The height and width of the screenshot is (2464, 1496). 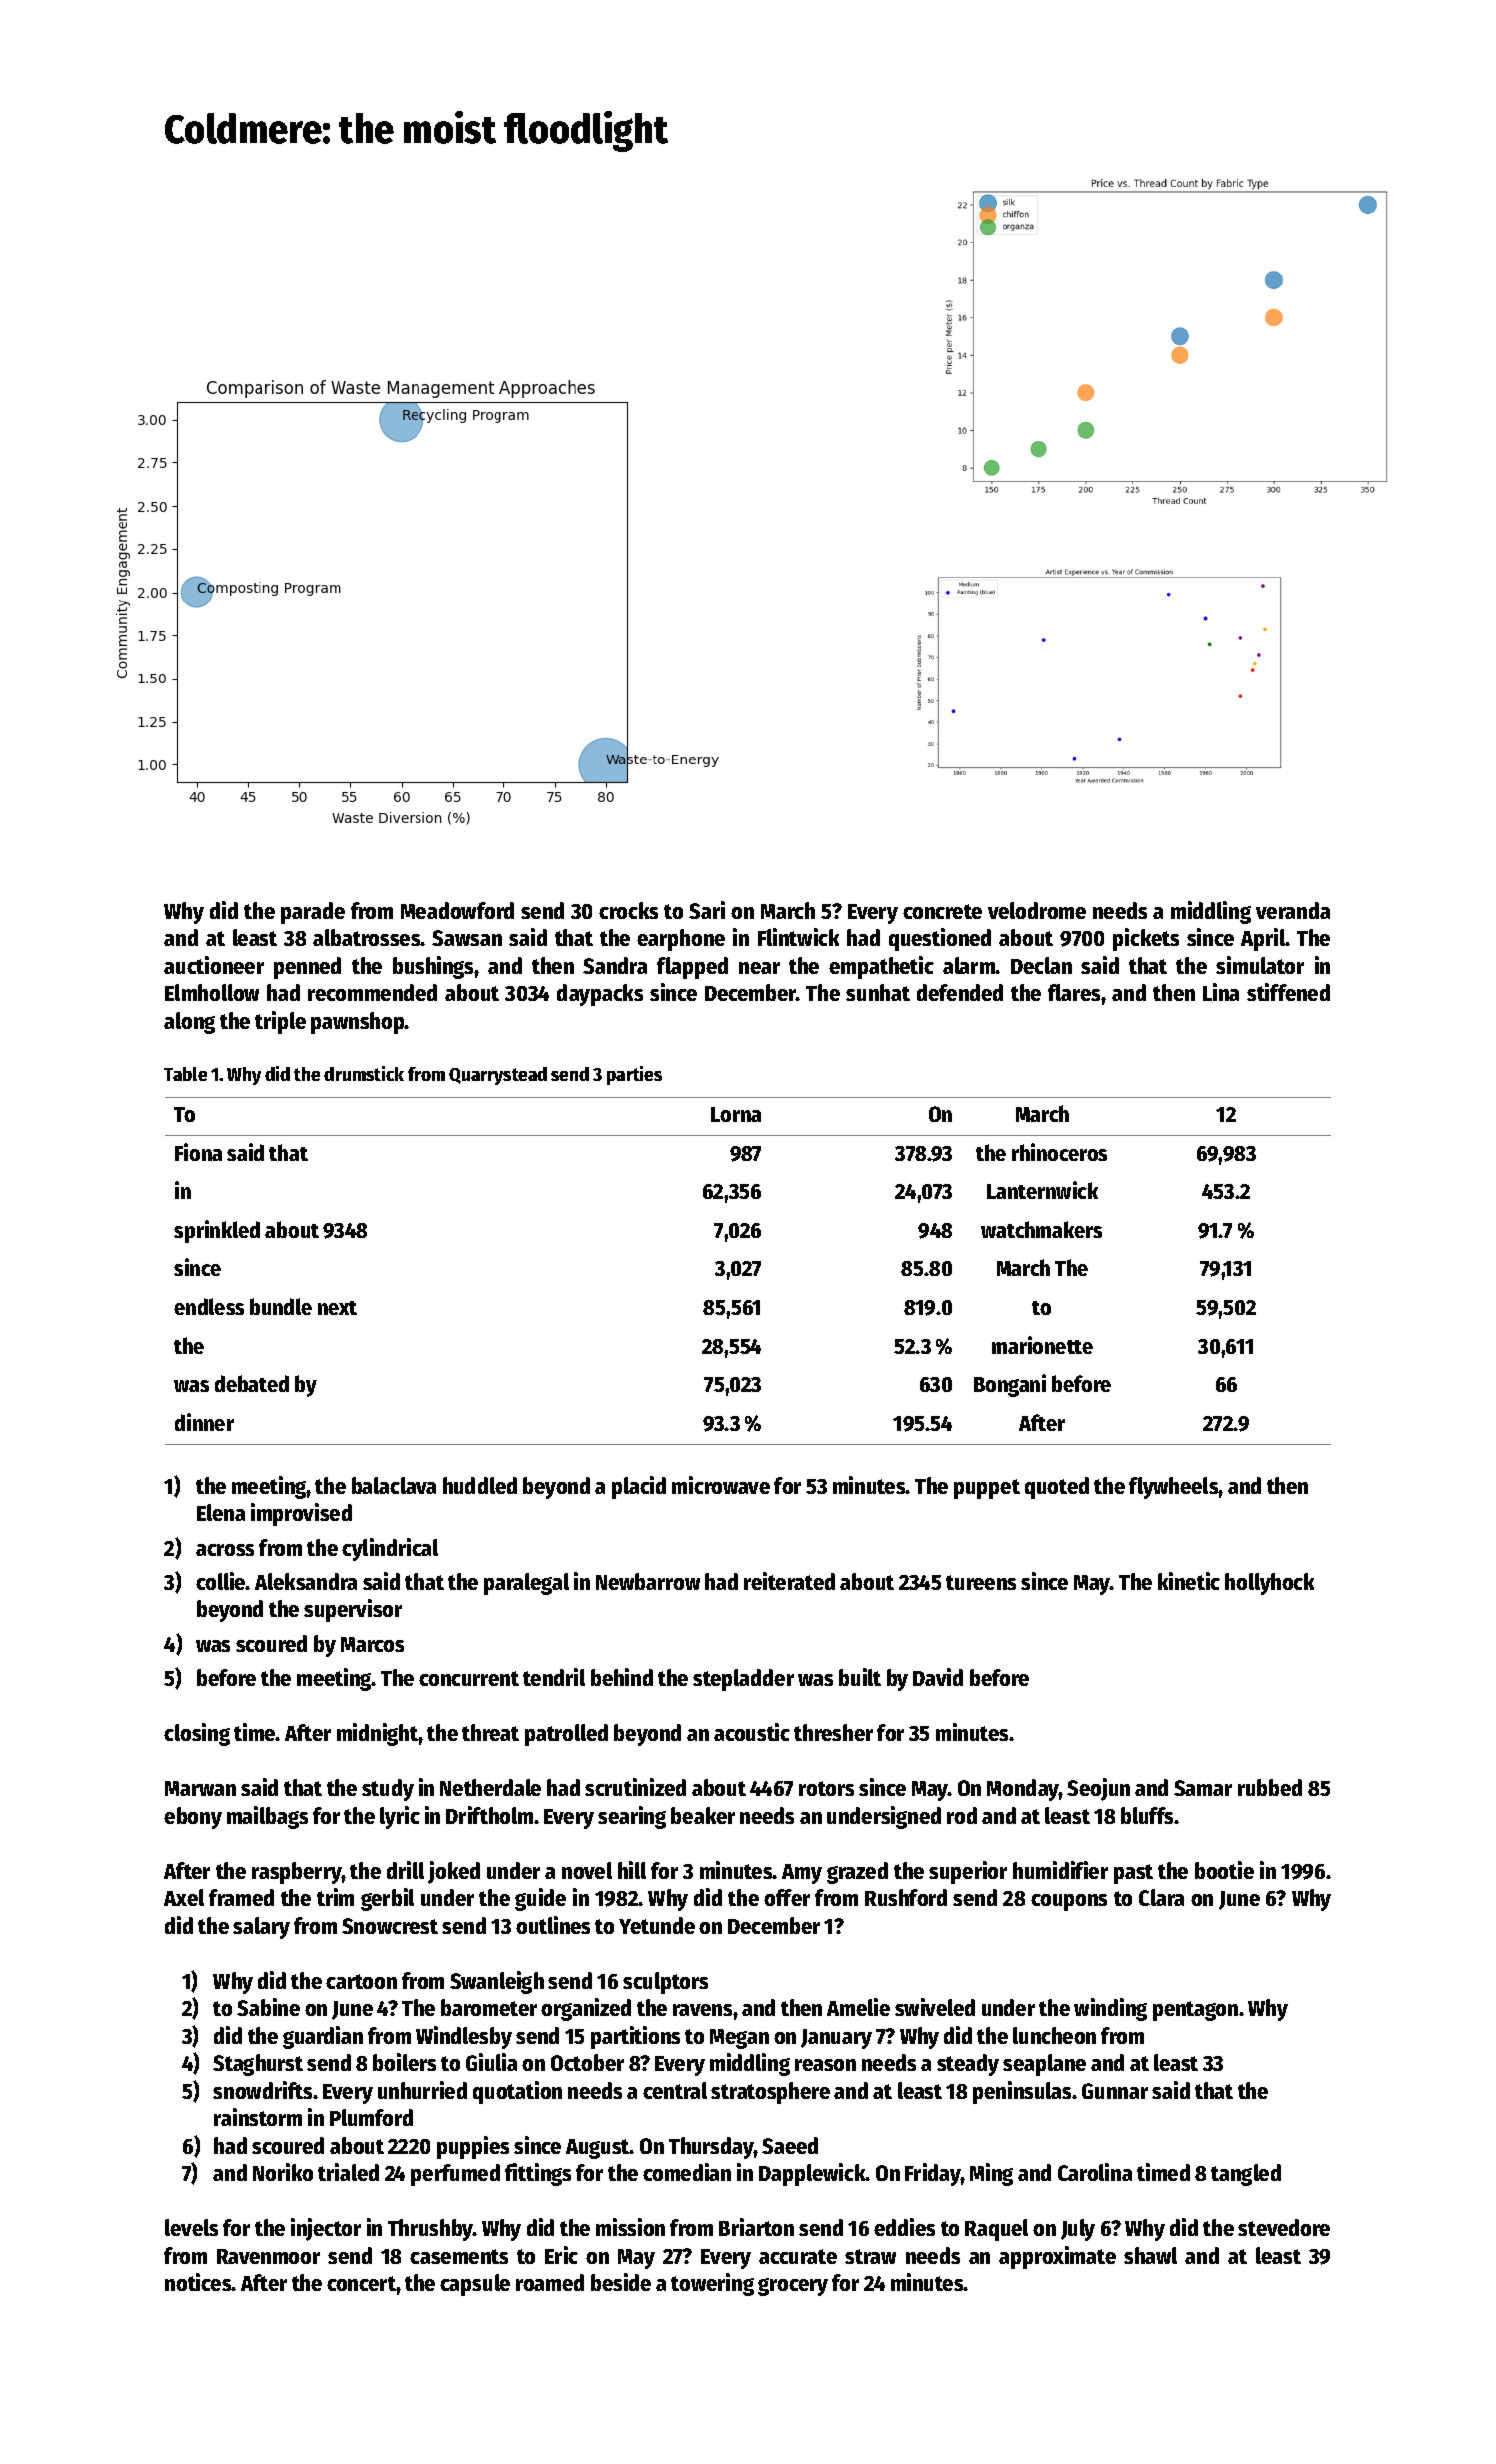 I want to click on reiterated, so click(x=789, y=1581).
